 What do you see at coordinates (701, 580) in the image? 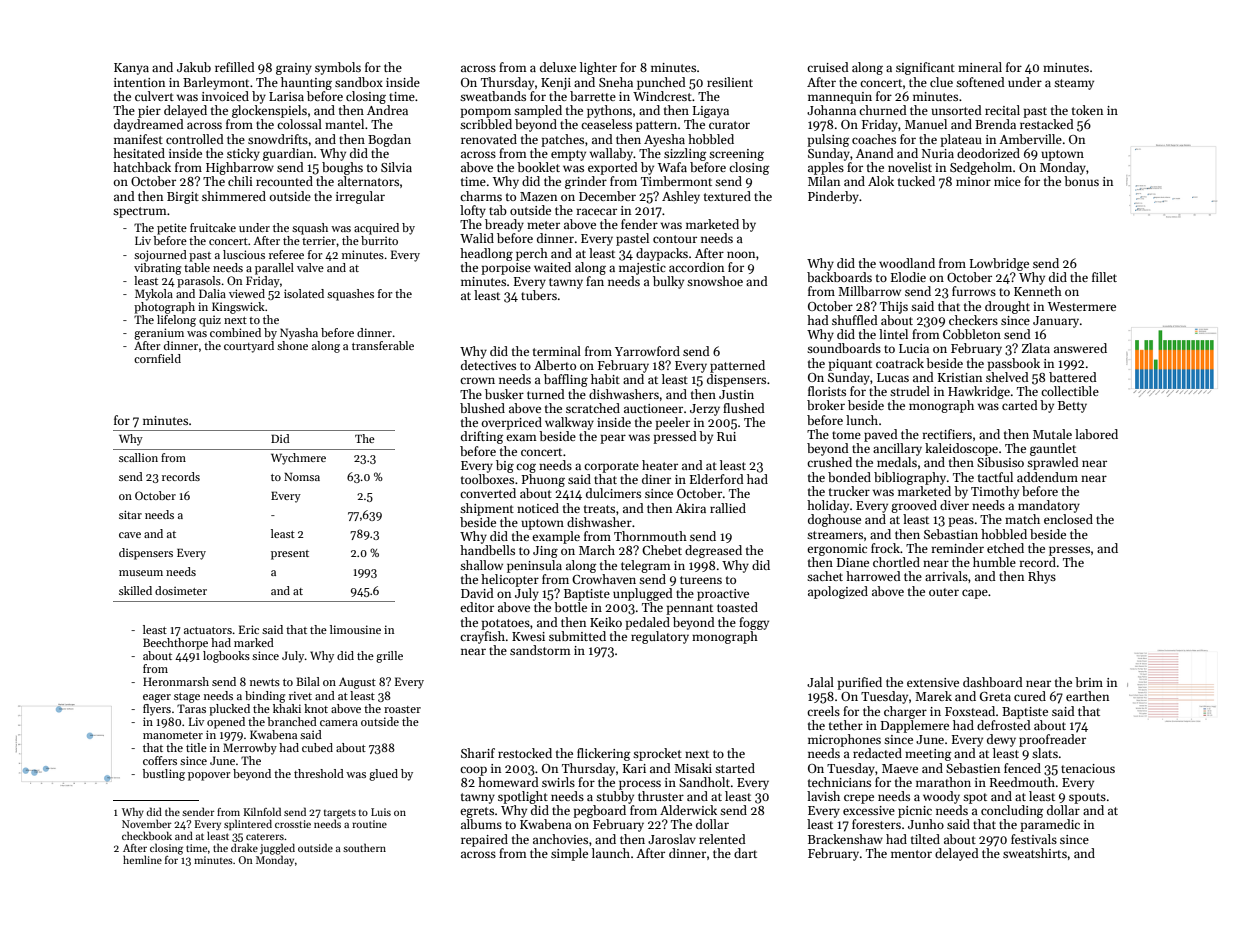
I see `tureens` at bounding box center [701, 580].
